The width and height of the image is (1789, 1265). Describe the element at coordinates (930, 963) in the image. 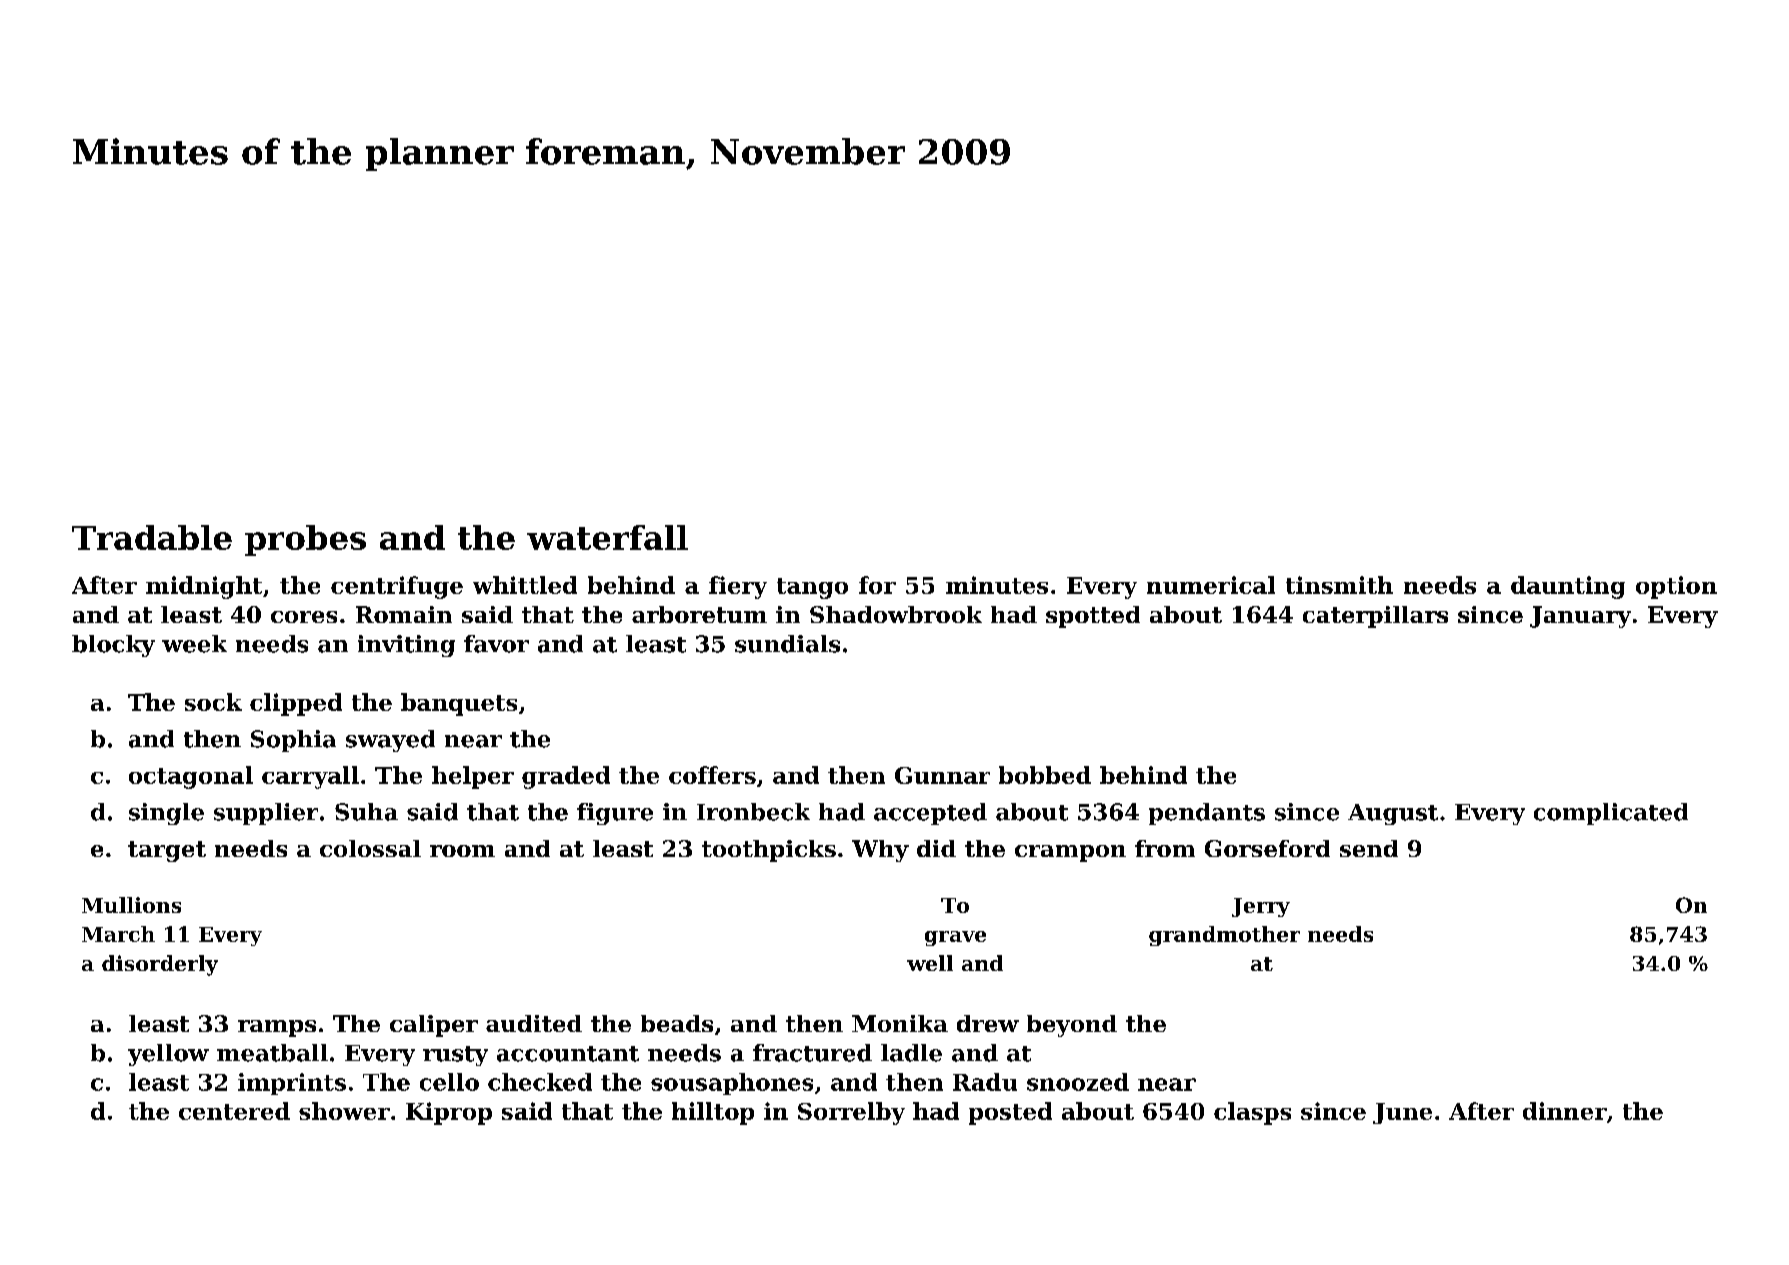

I see `well` at that location.
